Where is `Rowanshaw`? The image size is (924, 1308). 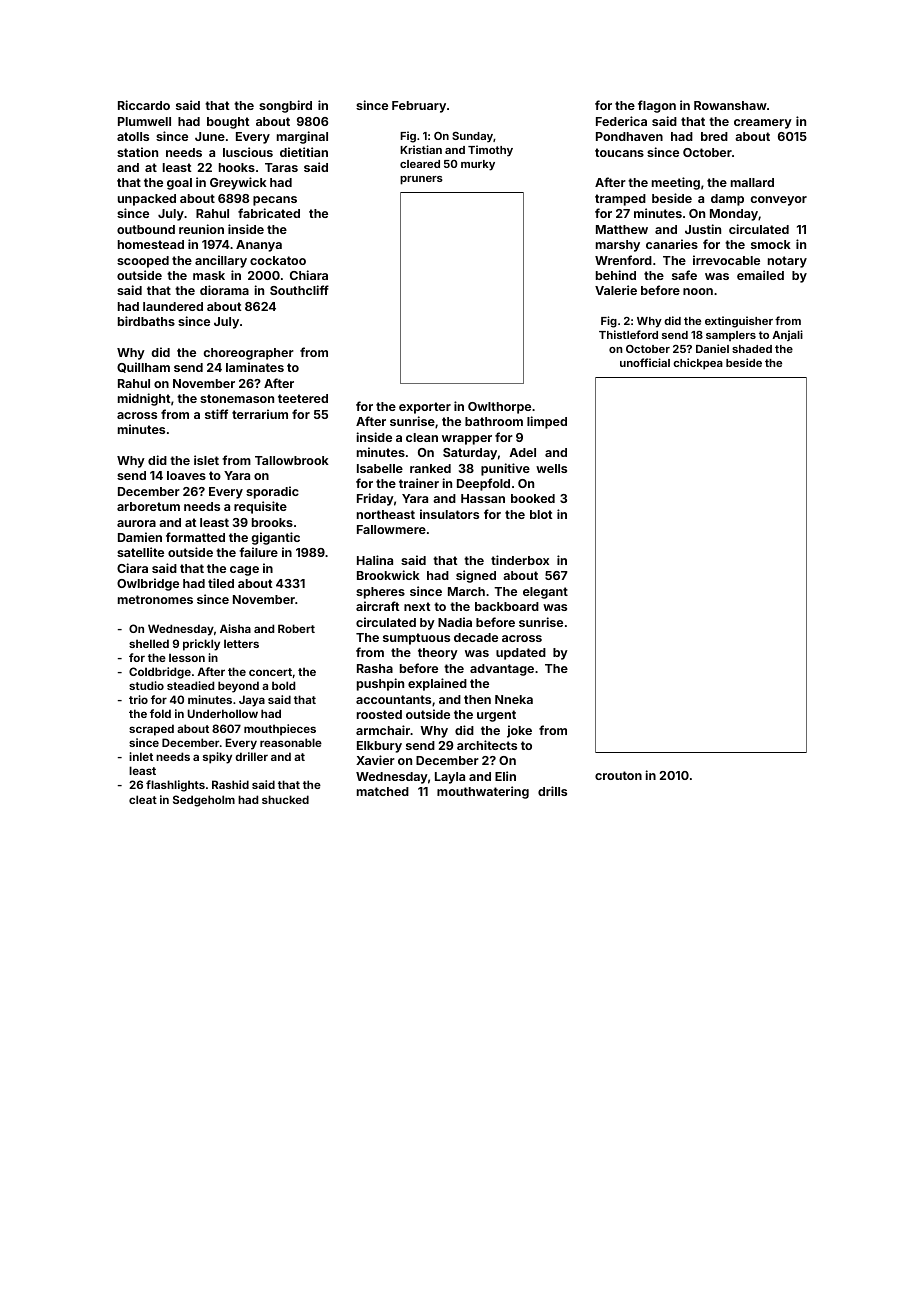 Rowanshaw is located at coordinates (730, 105).
